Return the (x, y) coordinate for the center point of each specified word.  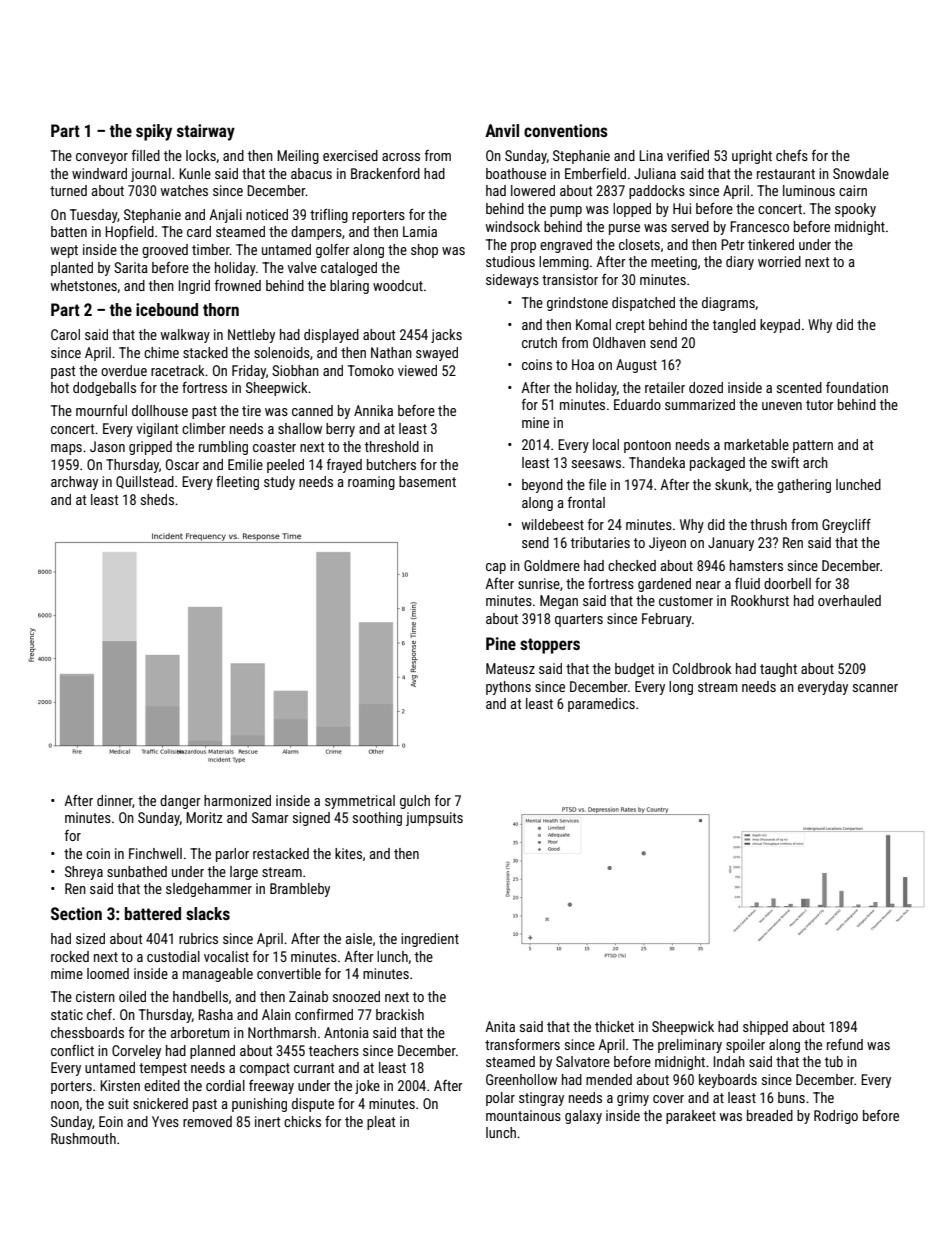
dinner (115, 801)
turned (68, 190)
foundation (857, 387)
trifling (329, 216)
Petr (733, 244)
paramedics (601, 705)
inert (267, 1121)
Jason (107, 446)
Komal (593, 324)
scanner (875, 688)
